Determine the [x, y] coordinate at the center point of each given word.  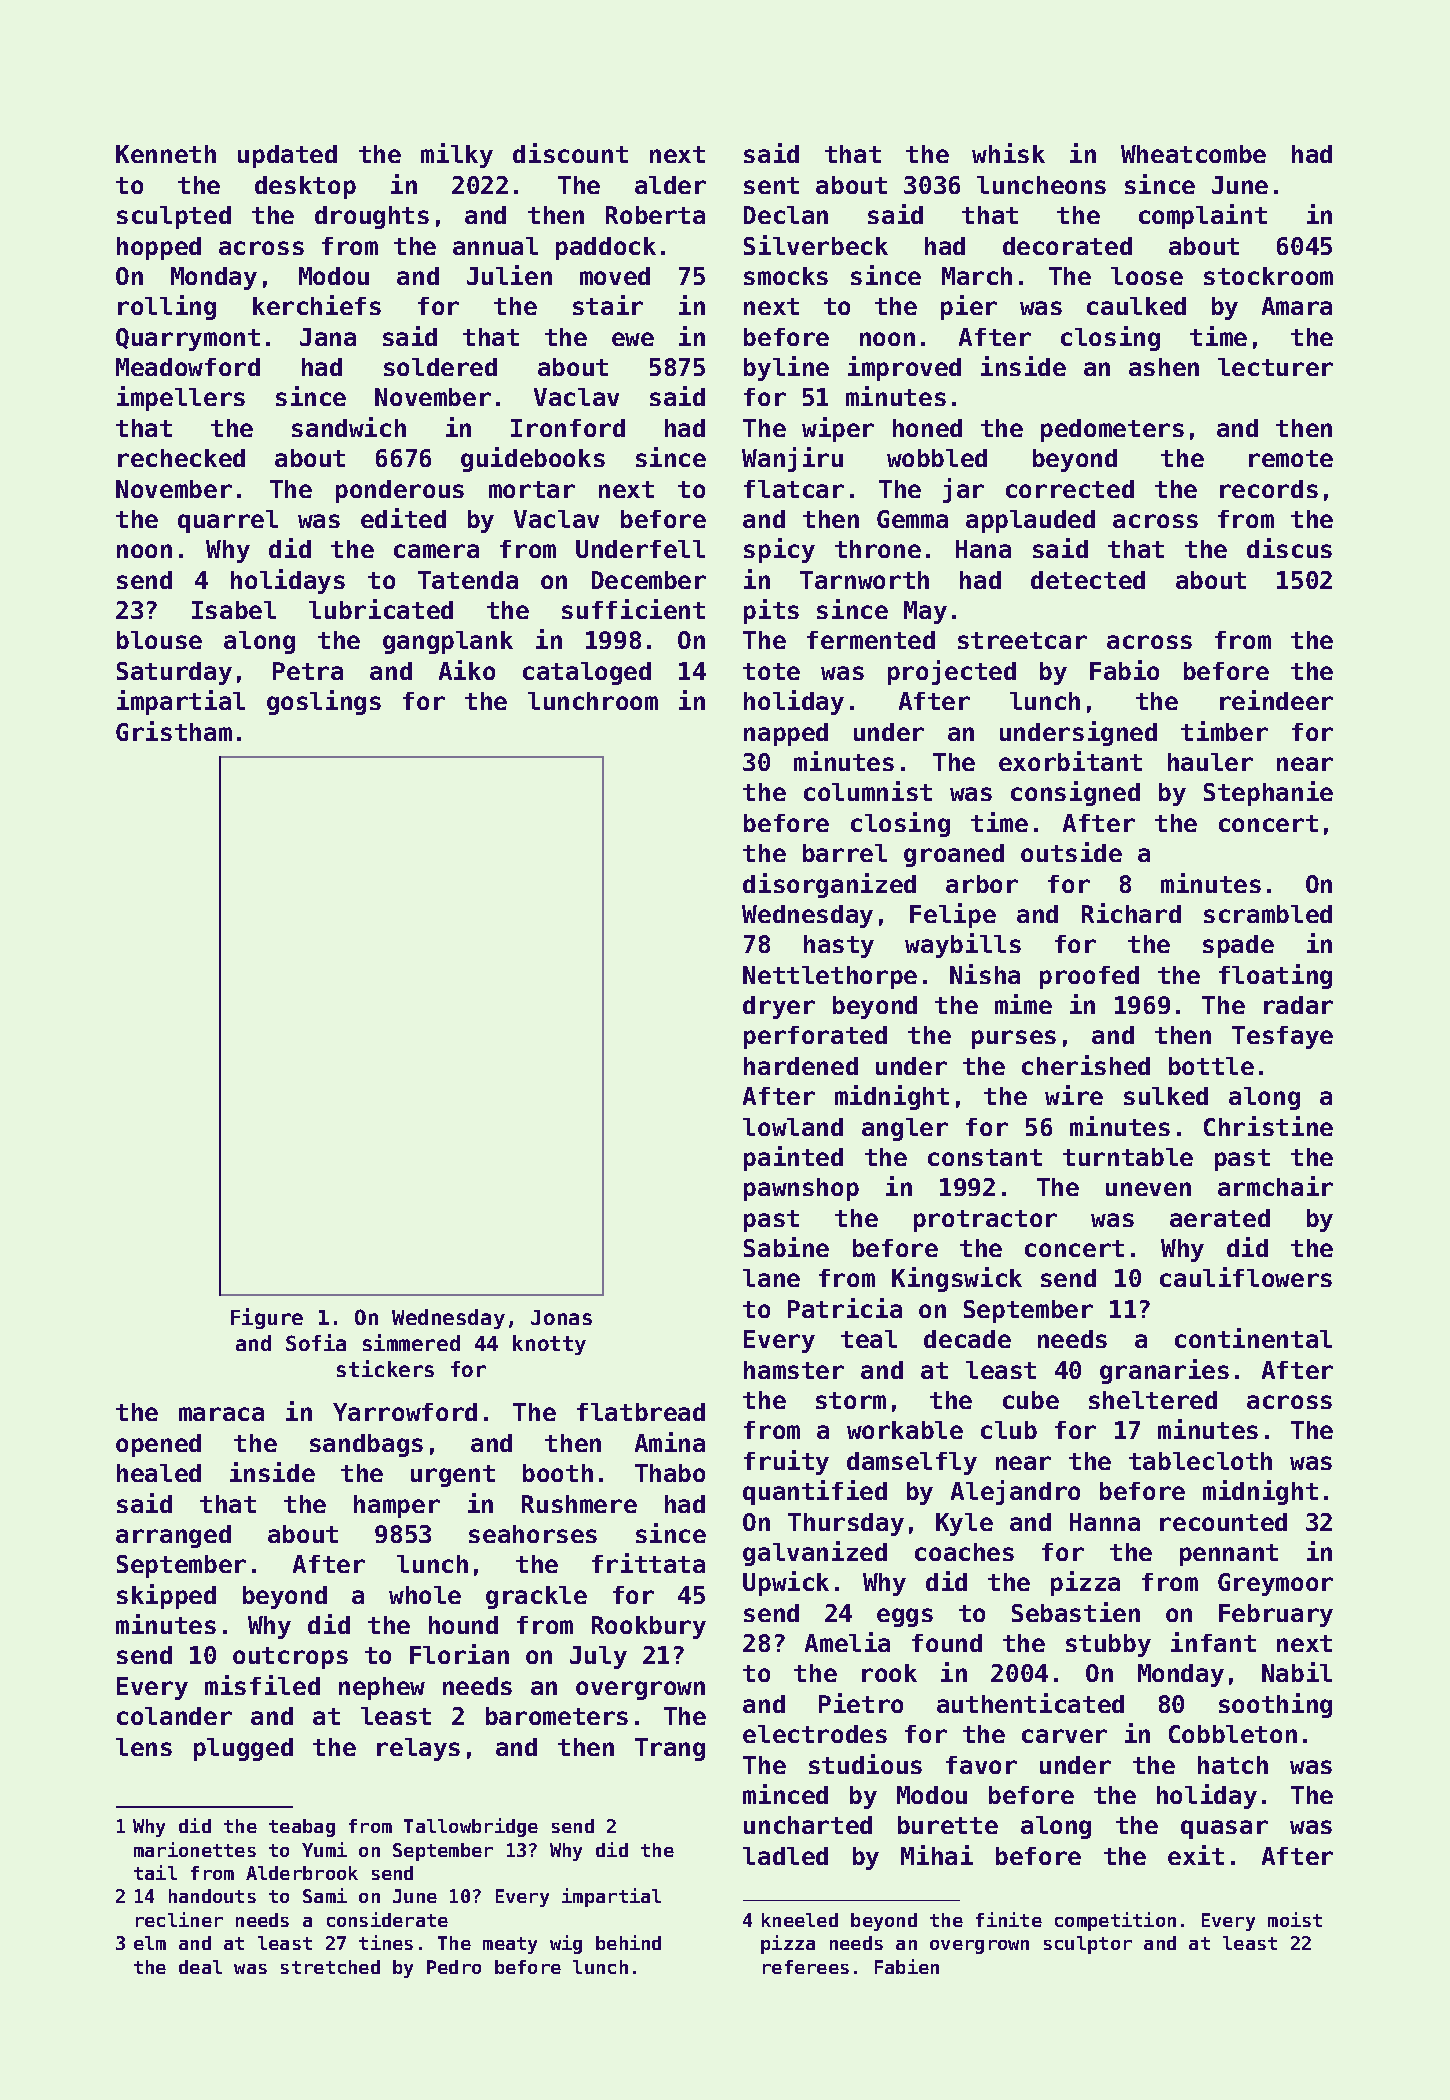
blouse [159, 640]
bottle [1211, 1066]
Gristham [174, 731]
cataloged [587, 673]
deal [200, 1967]
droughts [372, 217]
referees [806, 1967]
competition [1115, 1921]
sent [771, 185]
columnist [868, 791]
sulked [1166, 1096]
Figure [267, 1318]
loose [1147, 276]
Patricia [845, 1308]
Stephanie [1268, 793]
